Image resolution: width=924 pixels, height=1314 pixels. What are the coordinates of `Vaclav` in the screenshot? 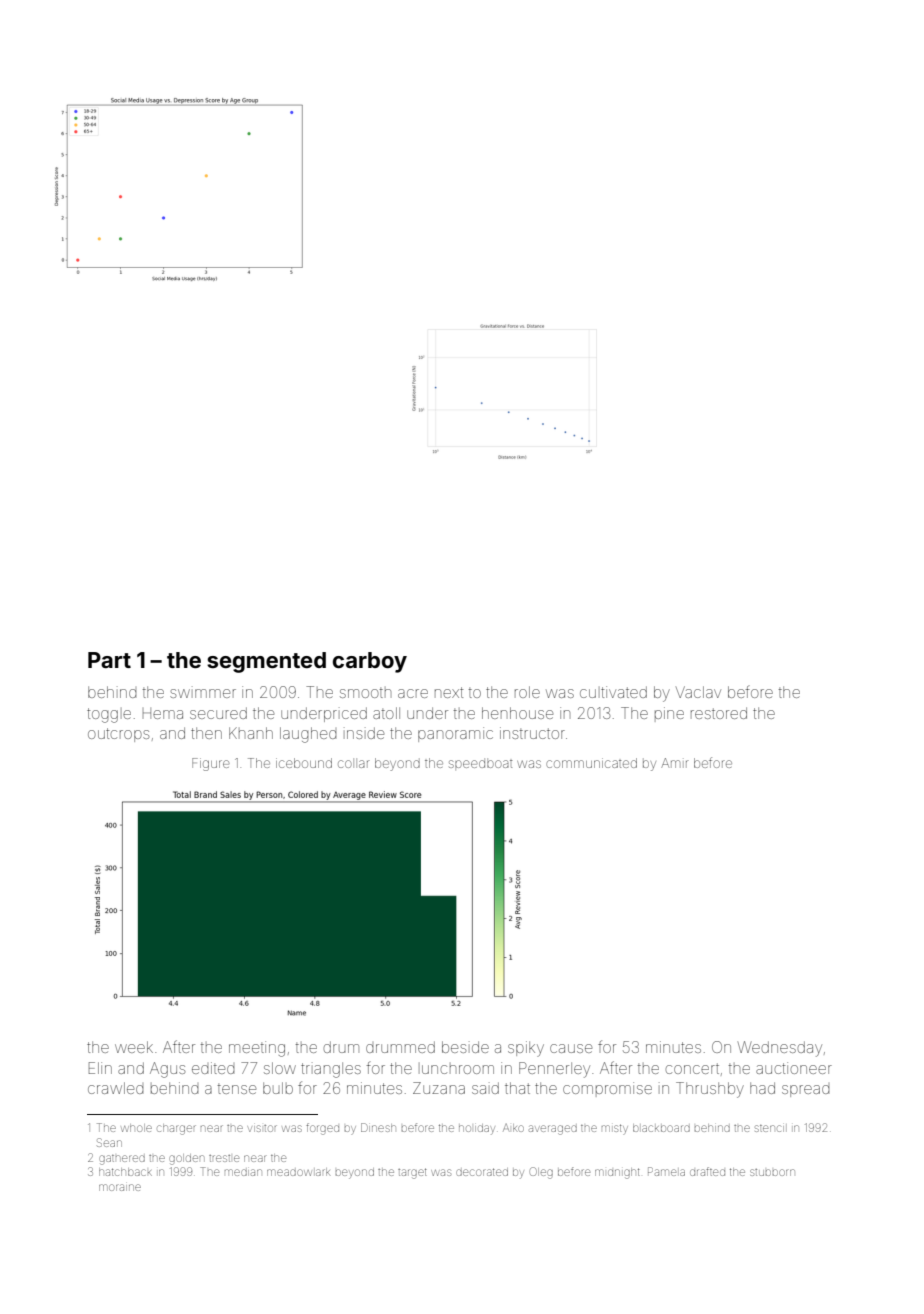 It's located at (698, 692).
